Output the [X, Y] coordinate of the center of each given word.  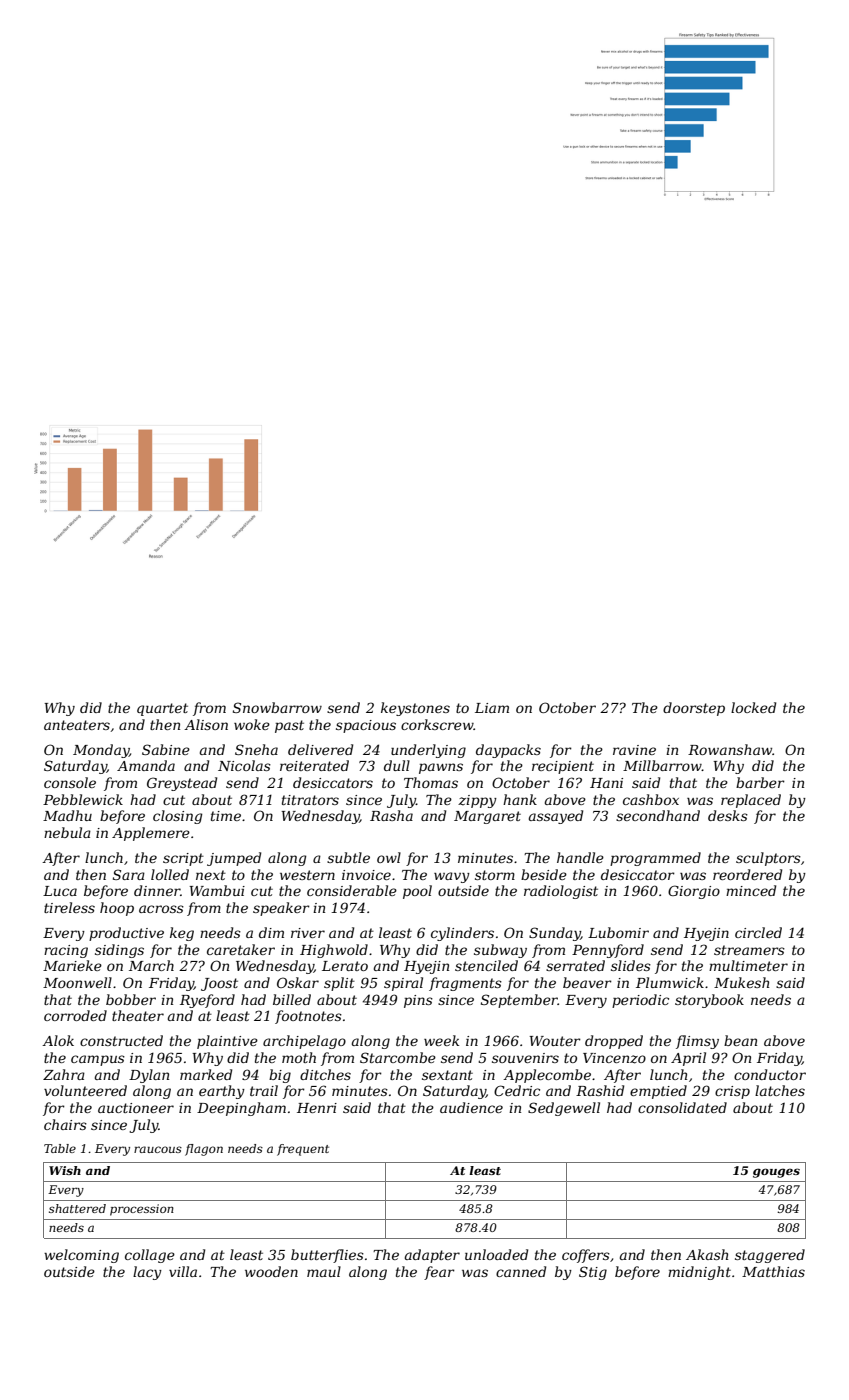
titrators [310, 800]
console [70, 782]
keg [182, 934]
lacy [147, 1273]
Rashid [600, 1090]
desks [728, 815]
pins [418, 1001]
